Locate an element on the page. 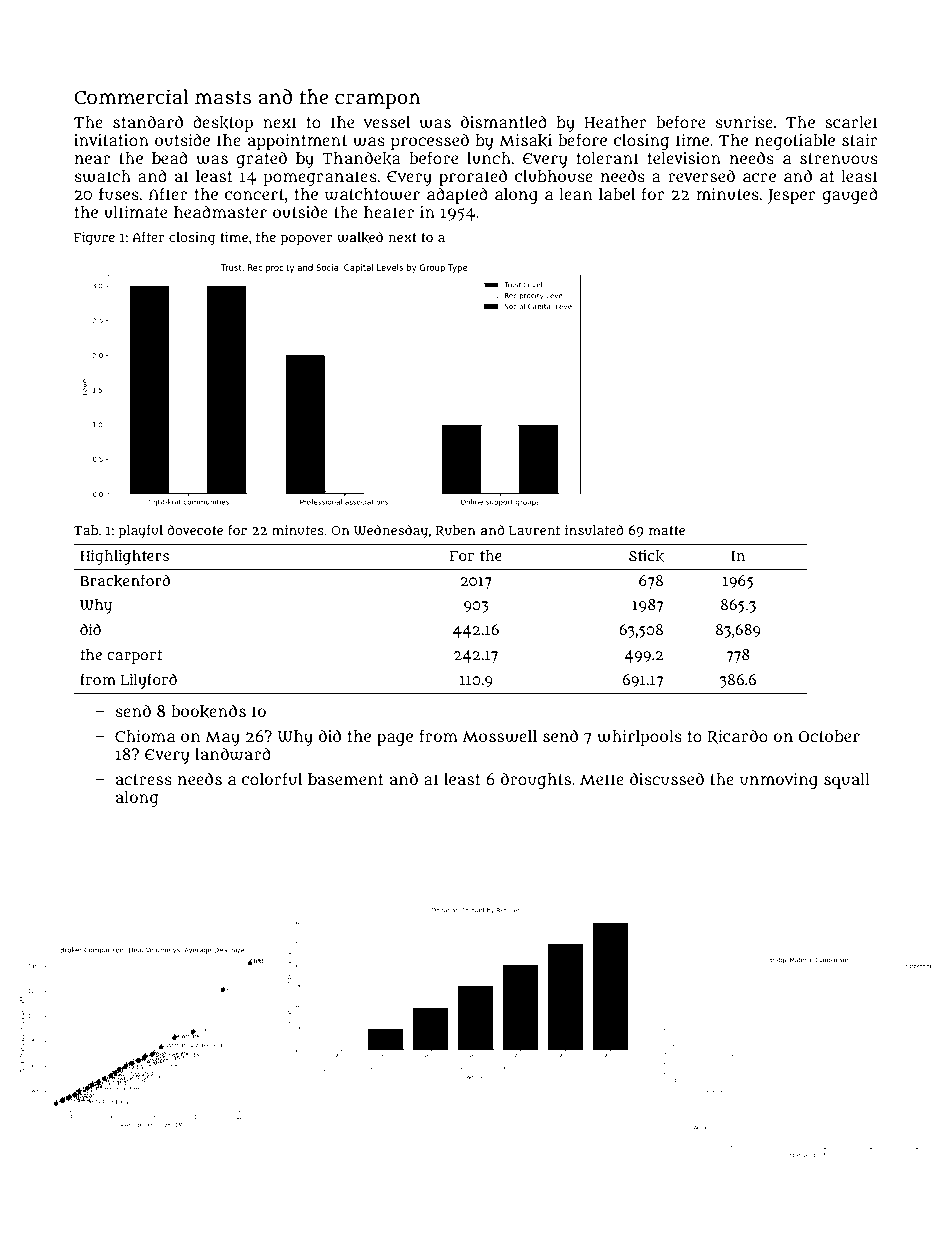 The image size is (952, 1233). Stick is located at coordinates (646, 556).
